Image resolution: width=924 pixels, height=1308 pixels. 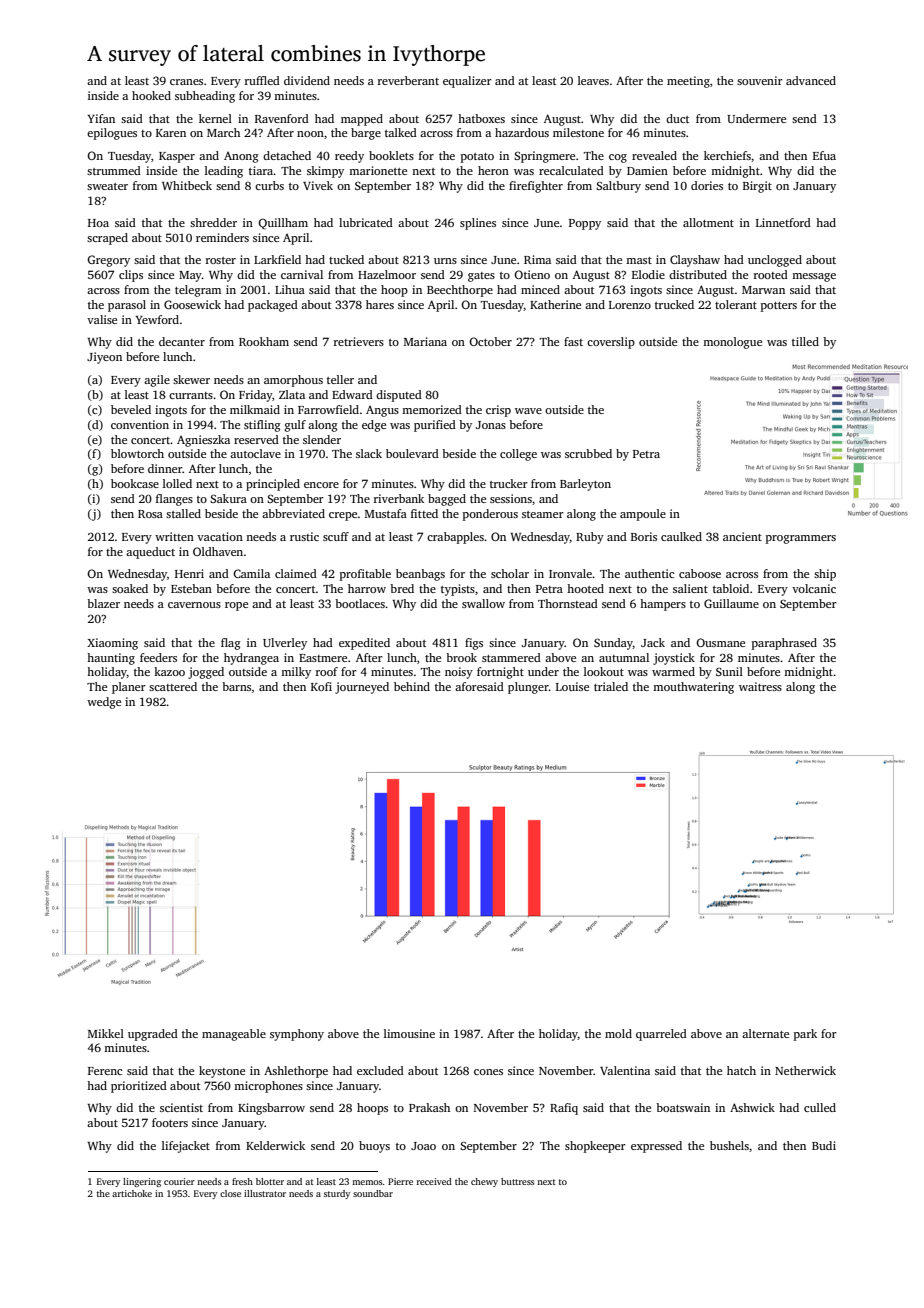 What do you see at coordinates (409, 1033) in the screenshot?
I see `limousine` at bounding box center [409, 1033].
